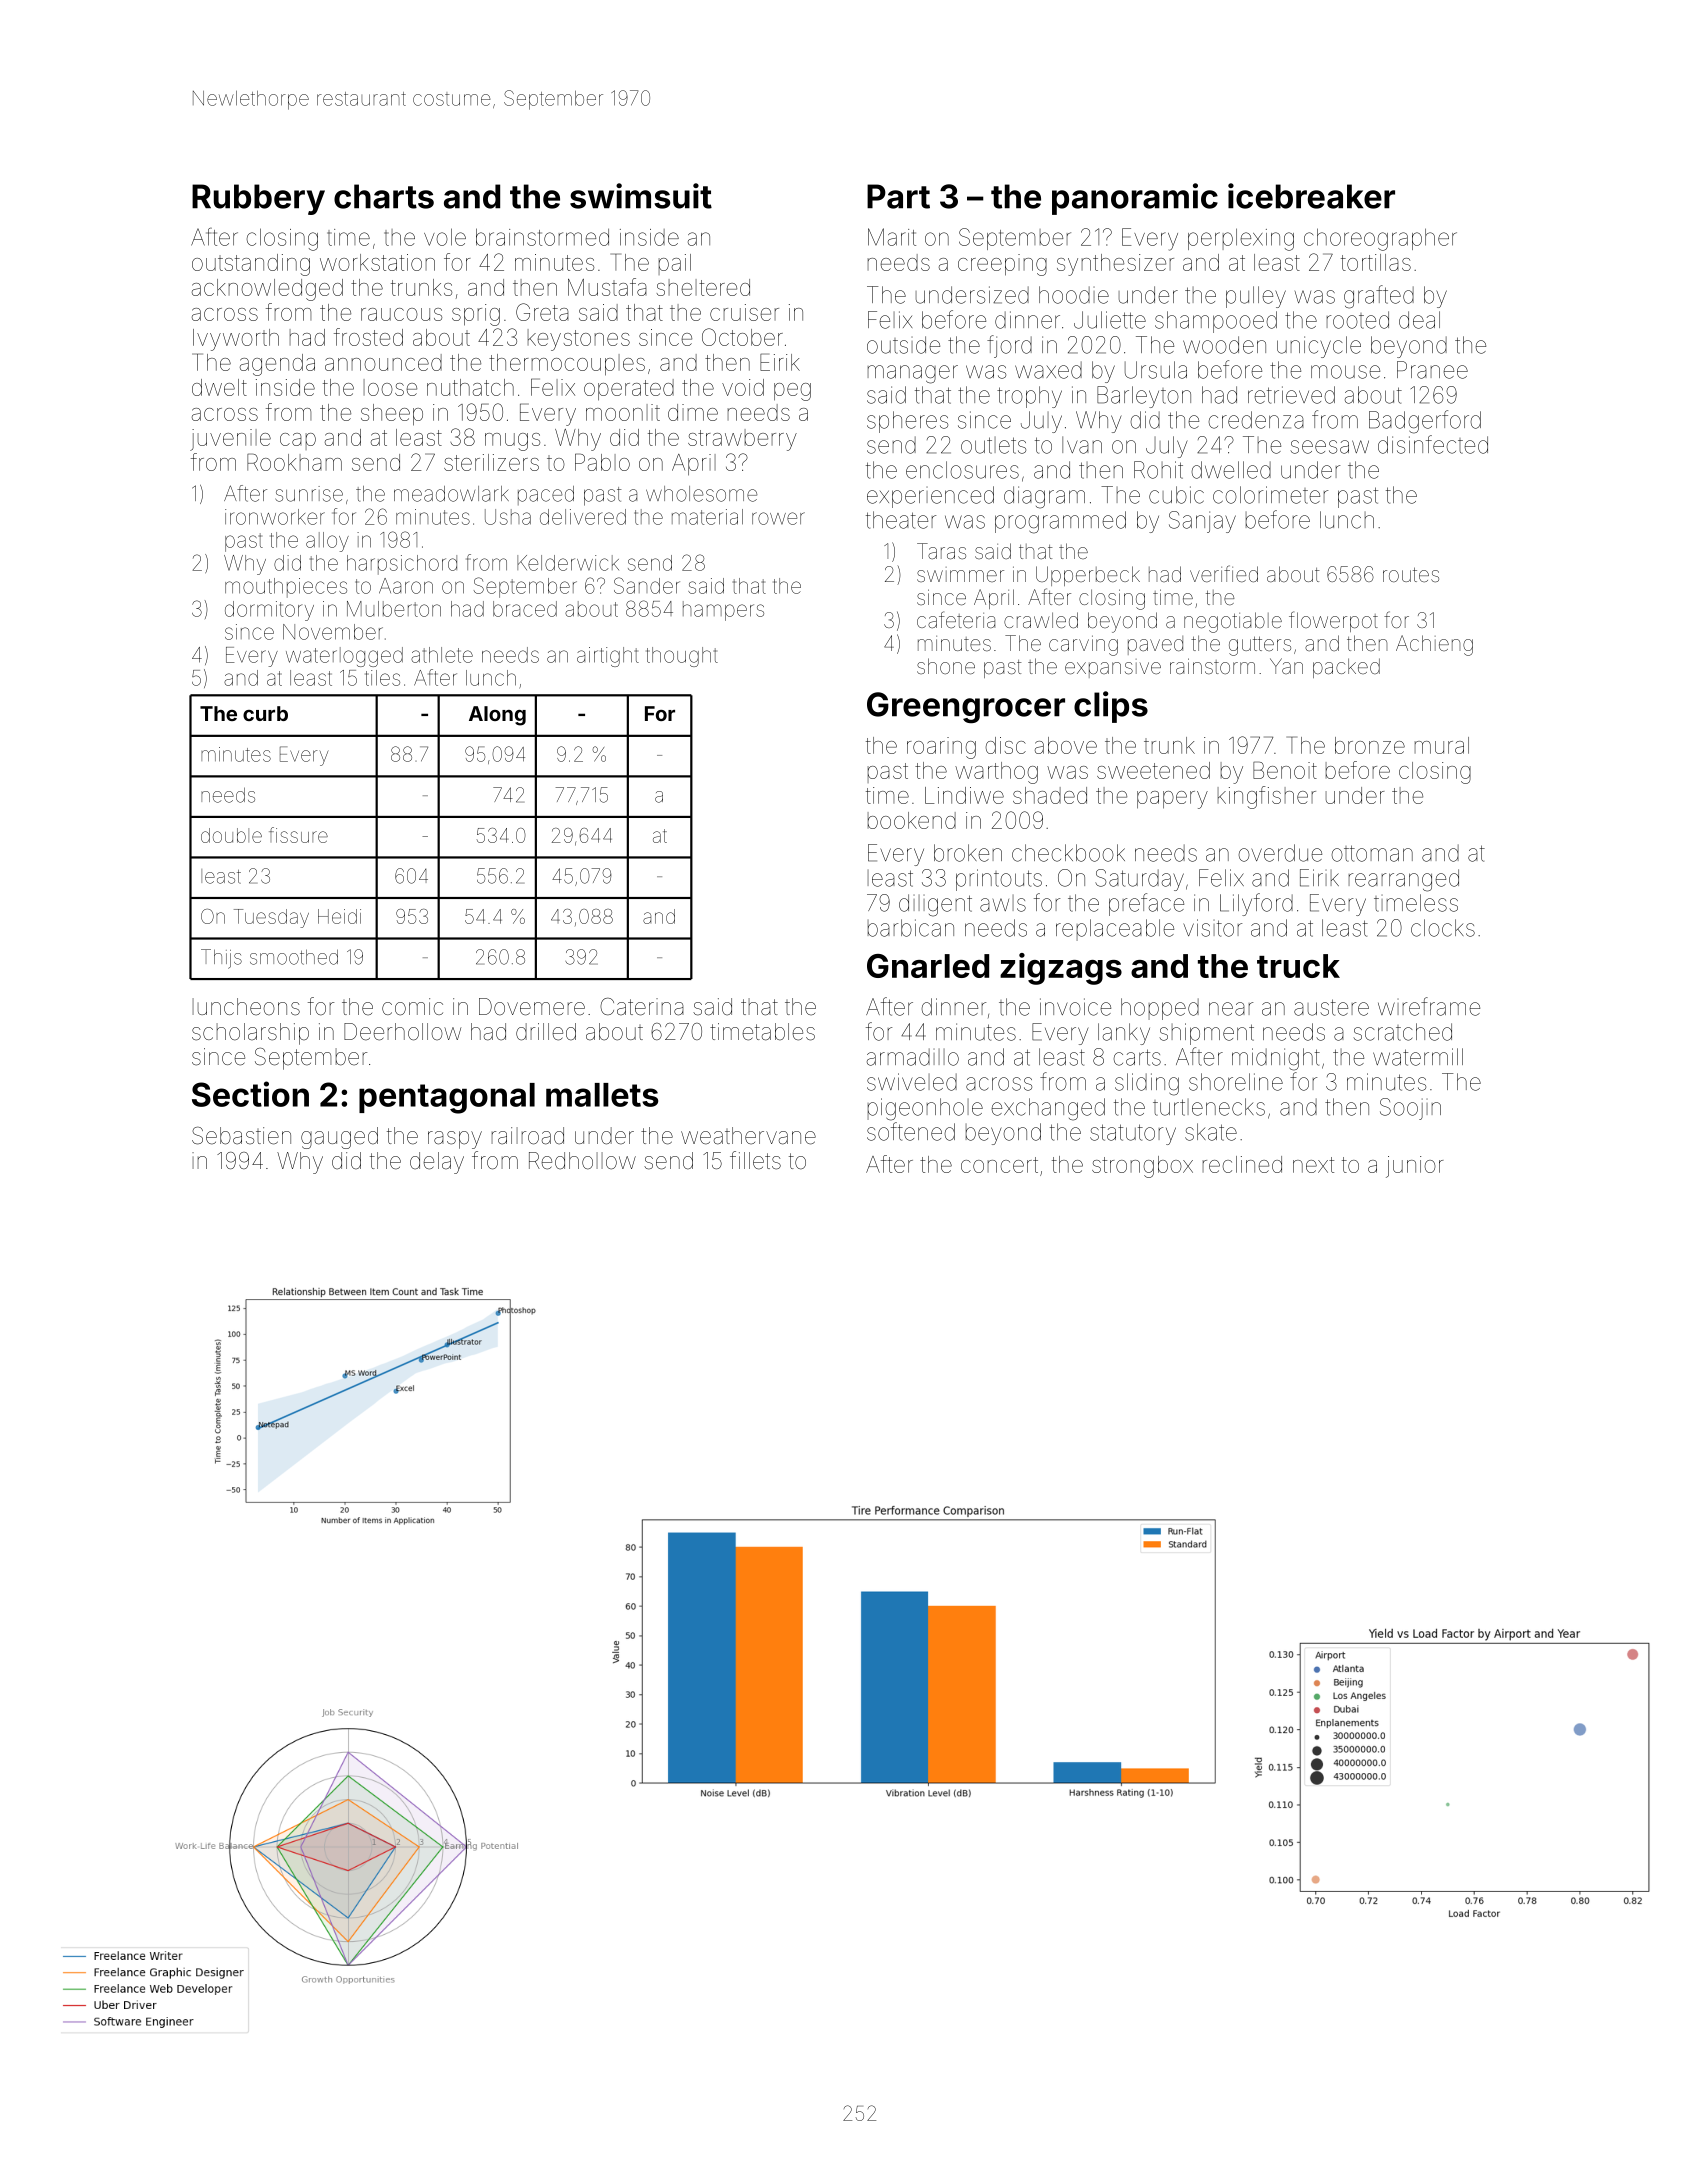  Describe the element at coordinates (258, 199) in the screenshot. I see `Rubbery` at that location.
